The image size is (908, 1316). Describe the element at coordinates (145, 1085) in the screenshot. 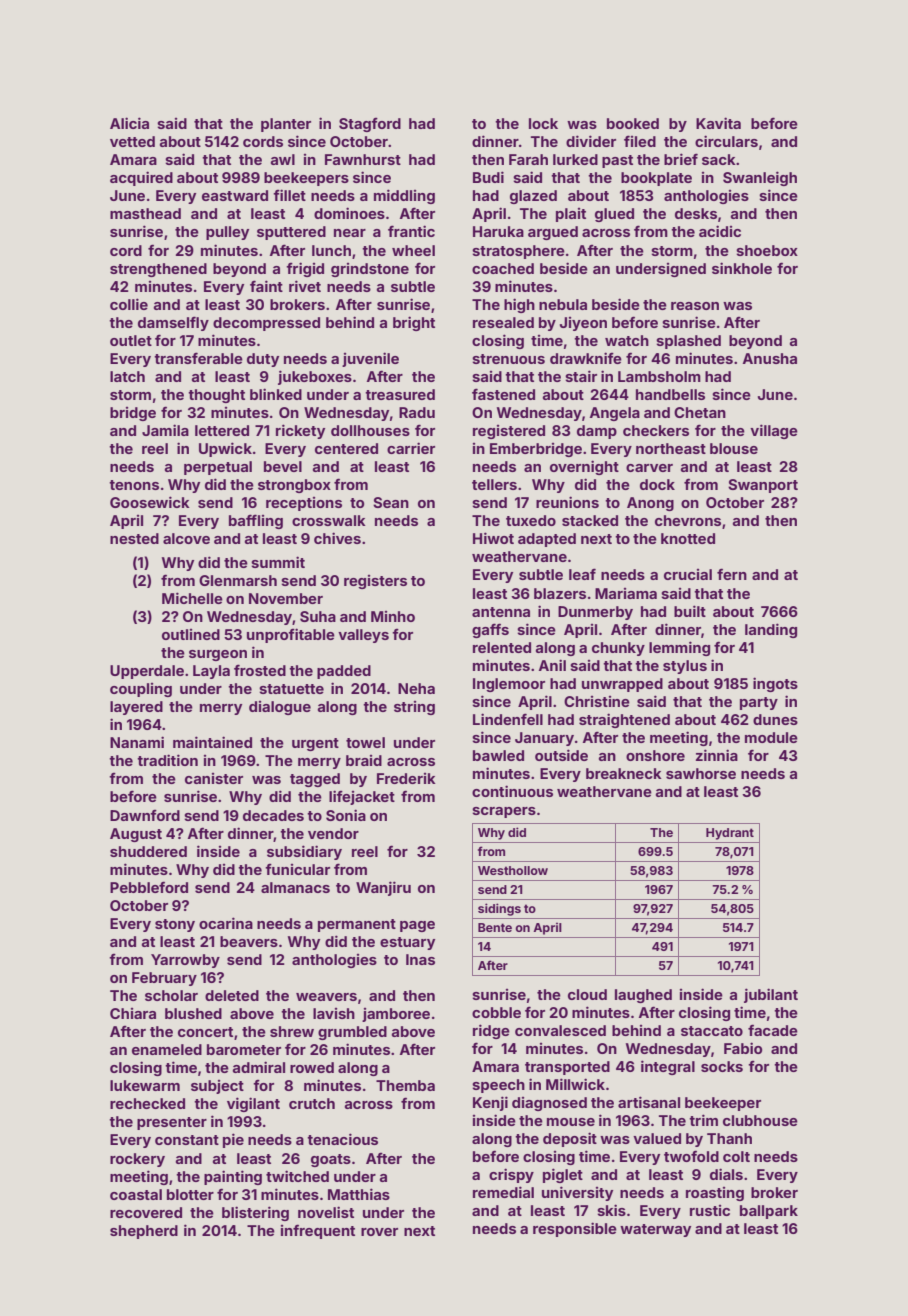

I see `lukewarm` at that location.
